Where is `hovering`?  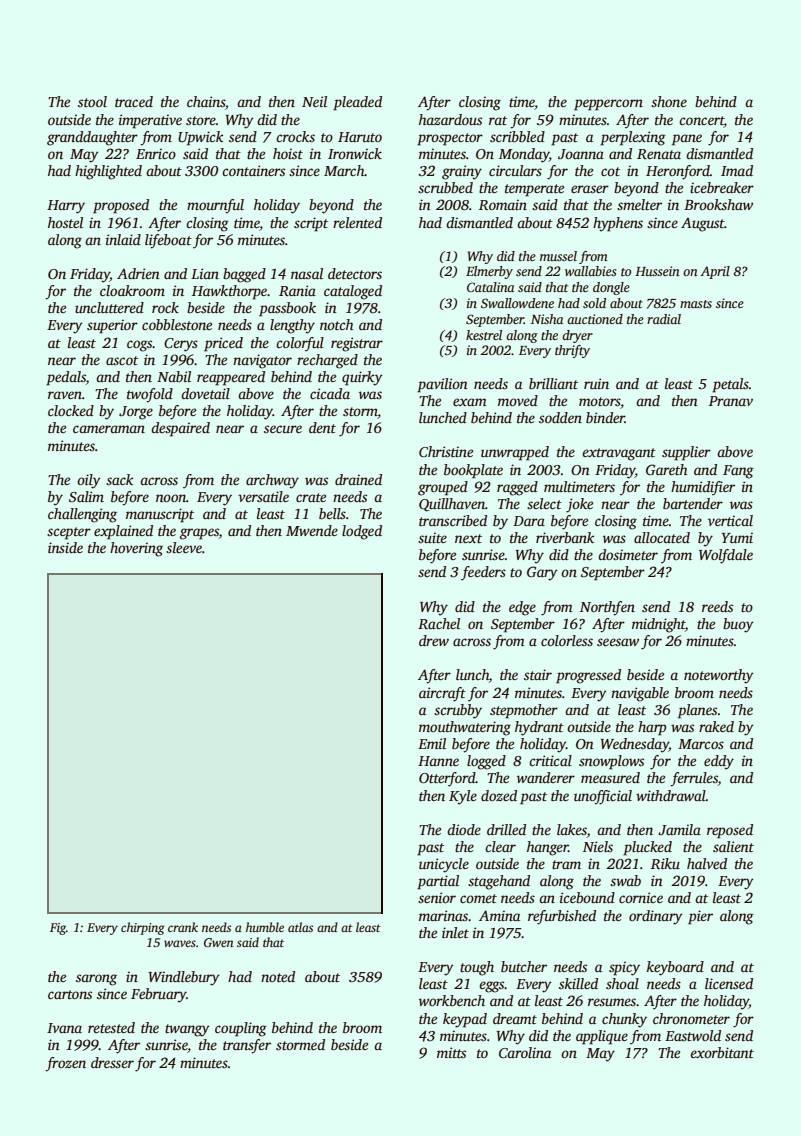
hovering is located at coordinates (136, 549).
